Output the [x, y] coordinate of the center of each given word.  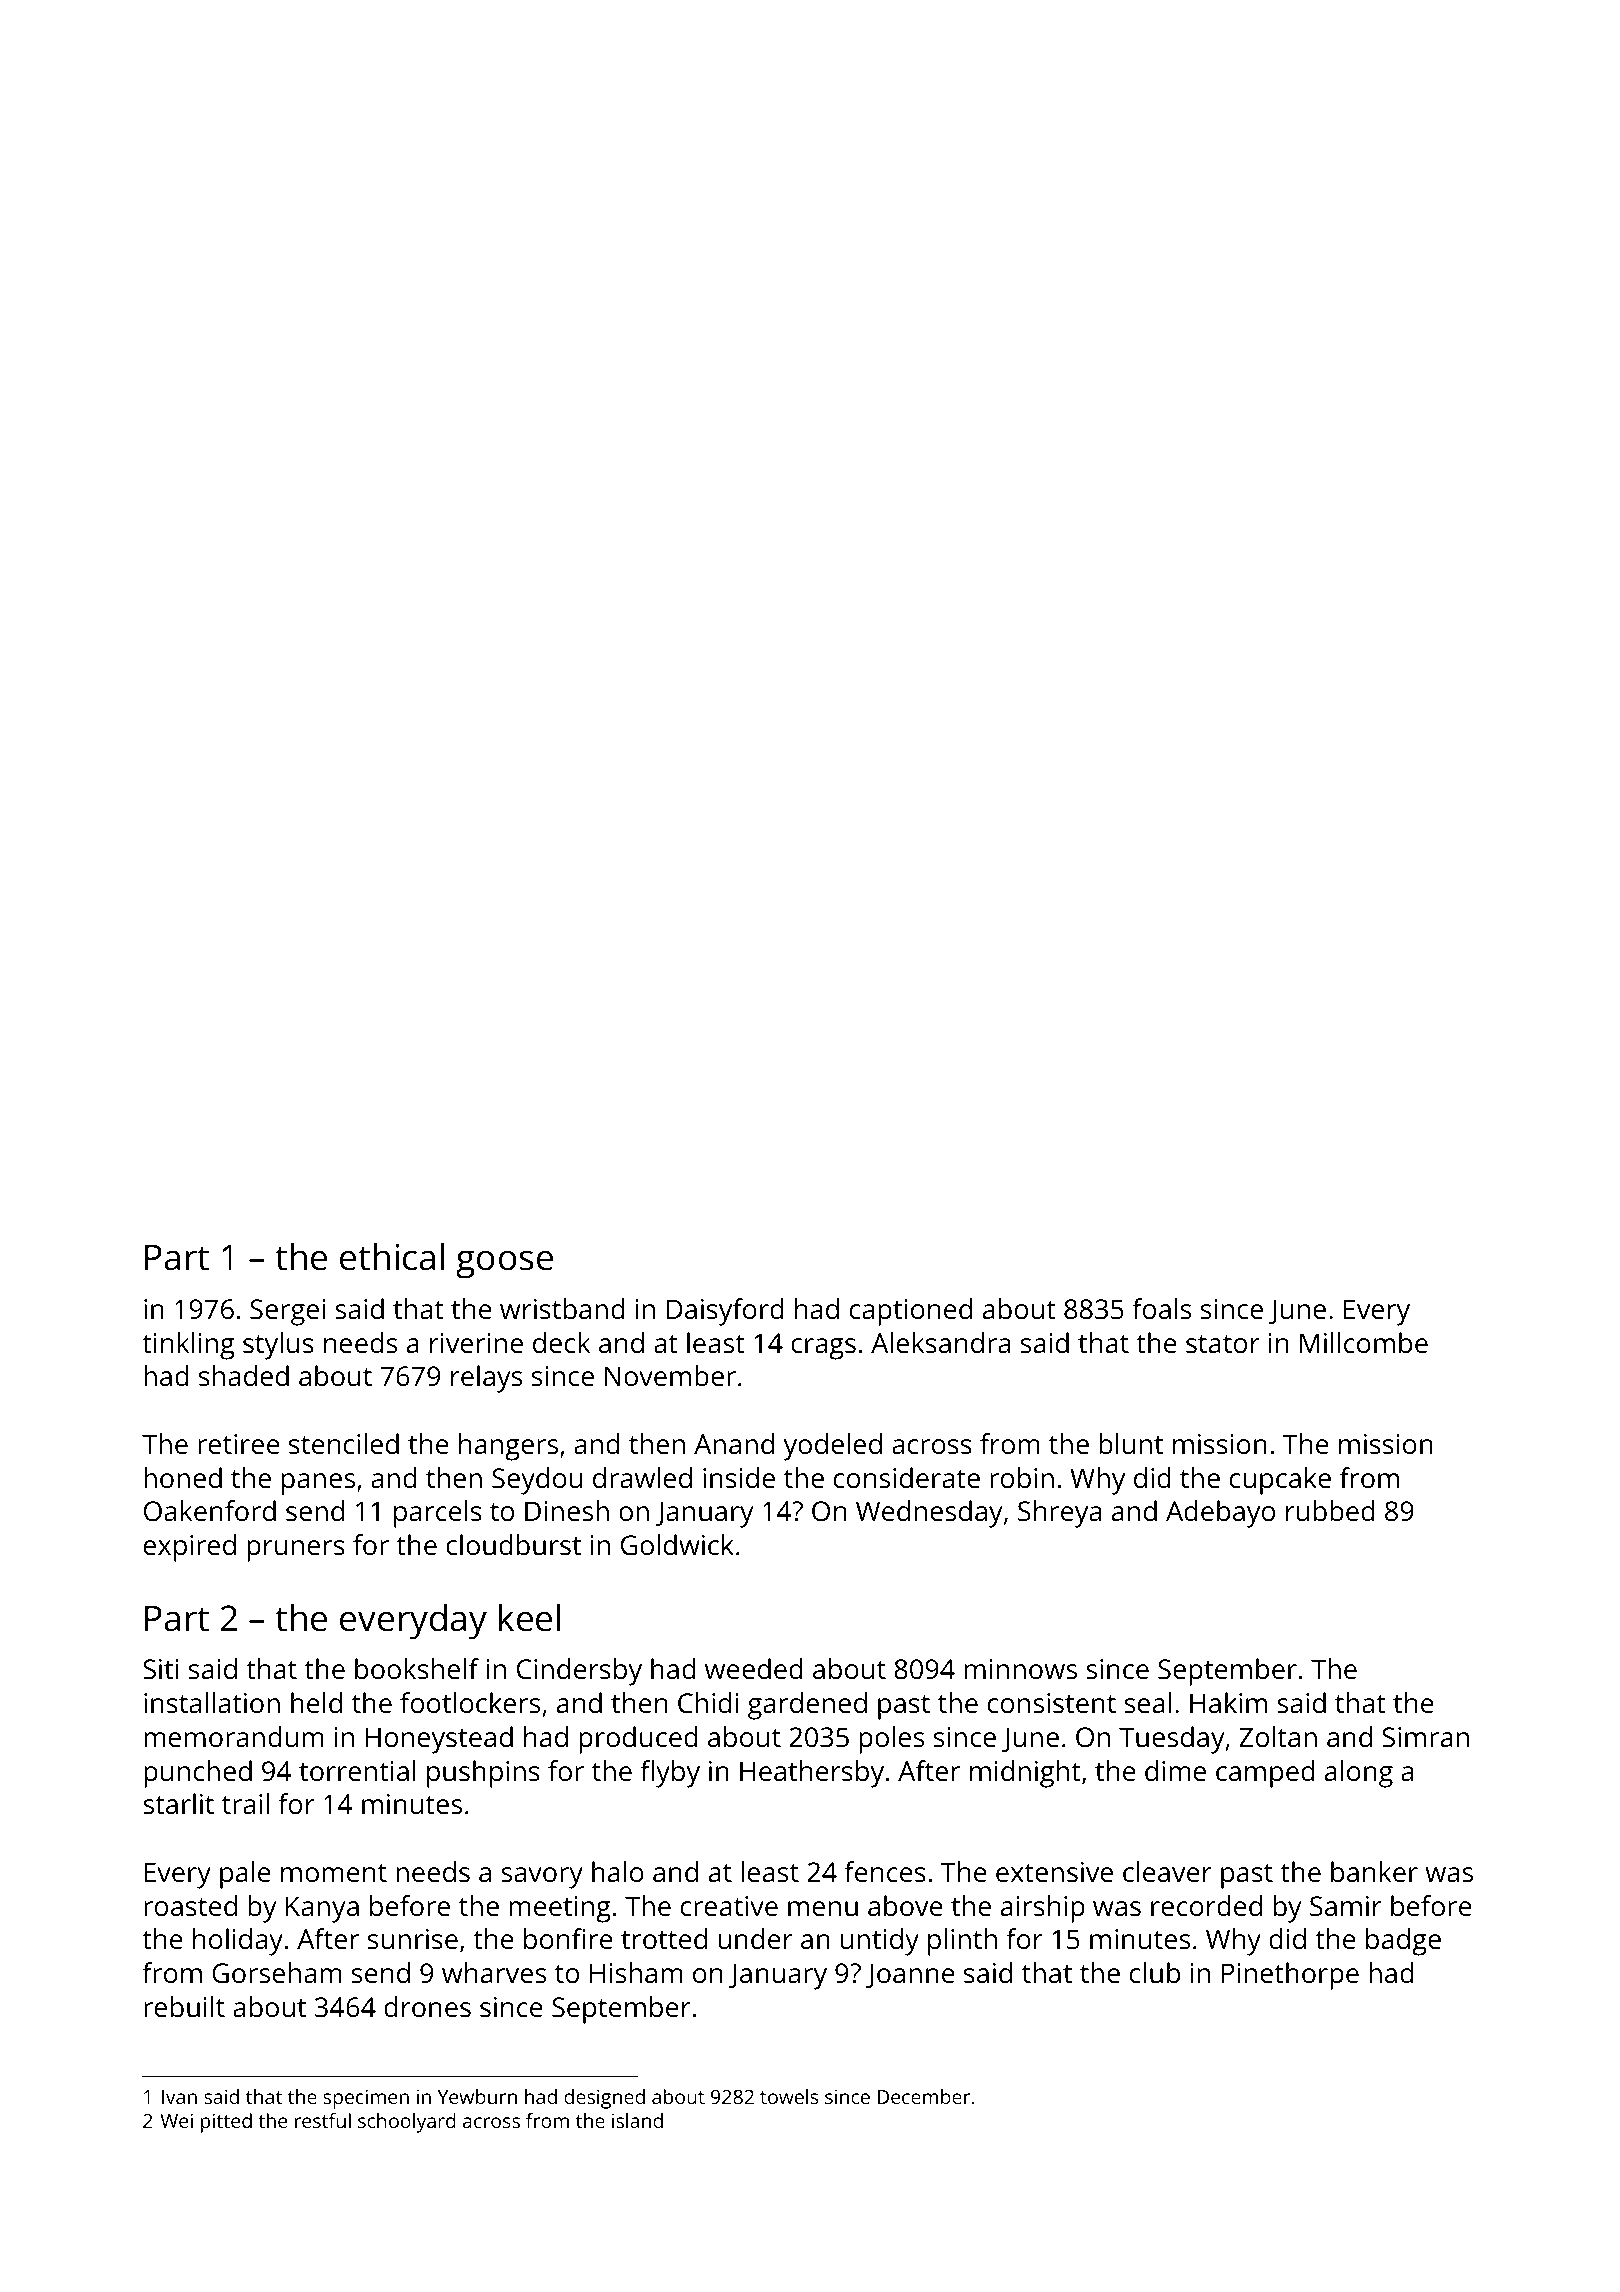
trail [245, 1803]
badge [1403, 1942]
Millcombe [1364, 1343]
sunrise [413, 1939]
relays [486, 1379]
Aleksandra [940, 1343]
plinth [962, 1942]
